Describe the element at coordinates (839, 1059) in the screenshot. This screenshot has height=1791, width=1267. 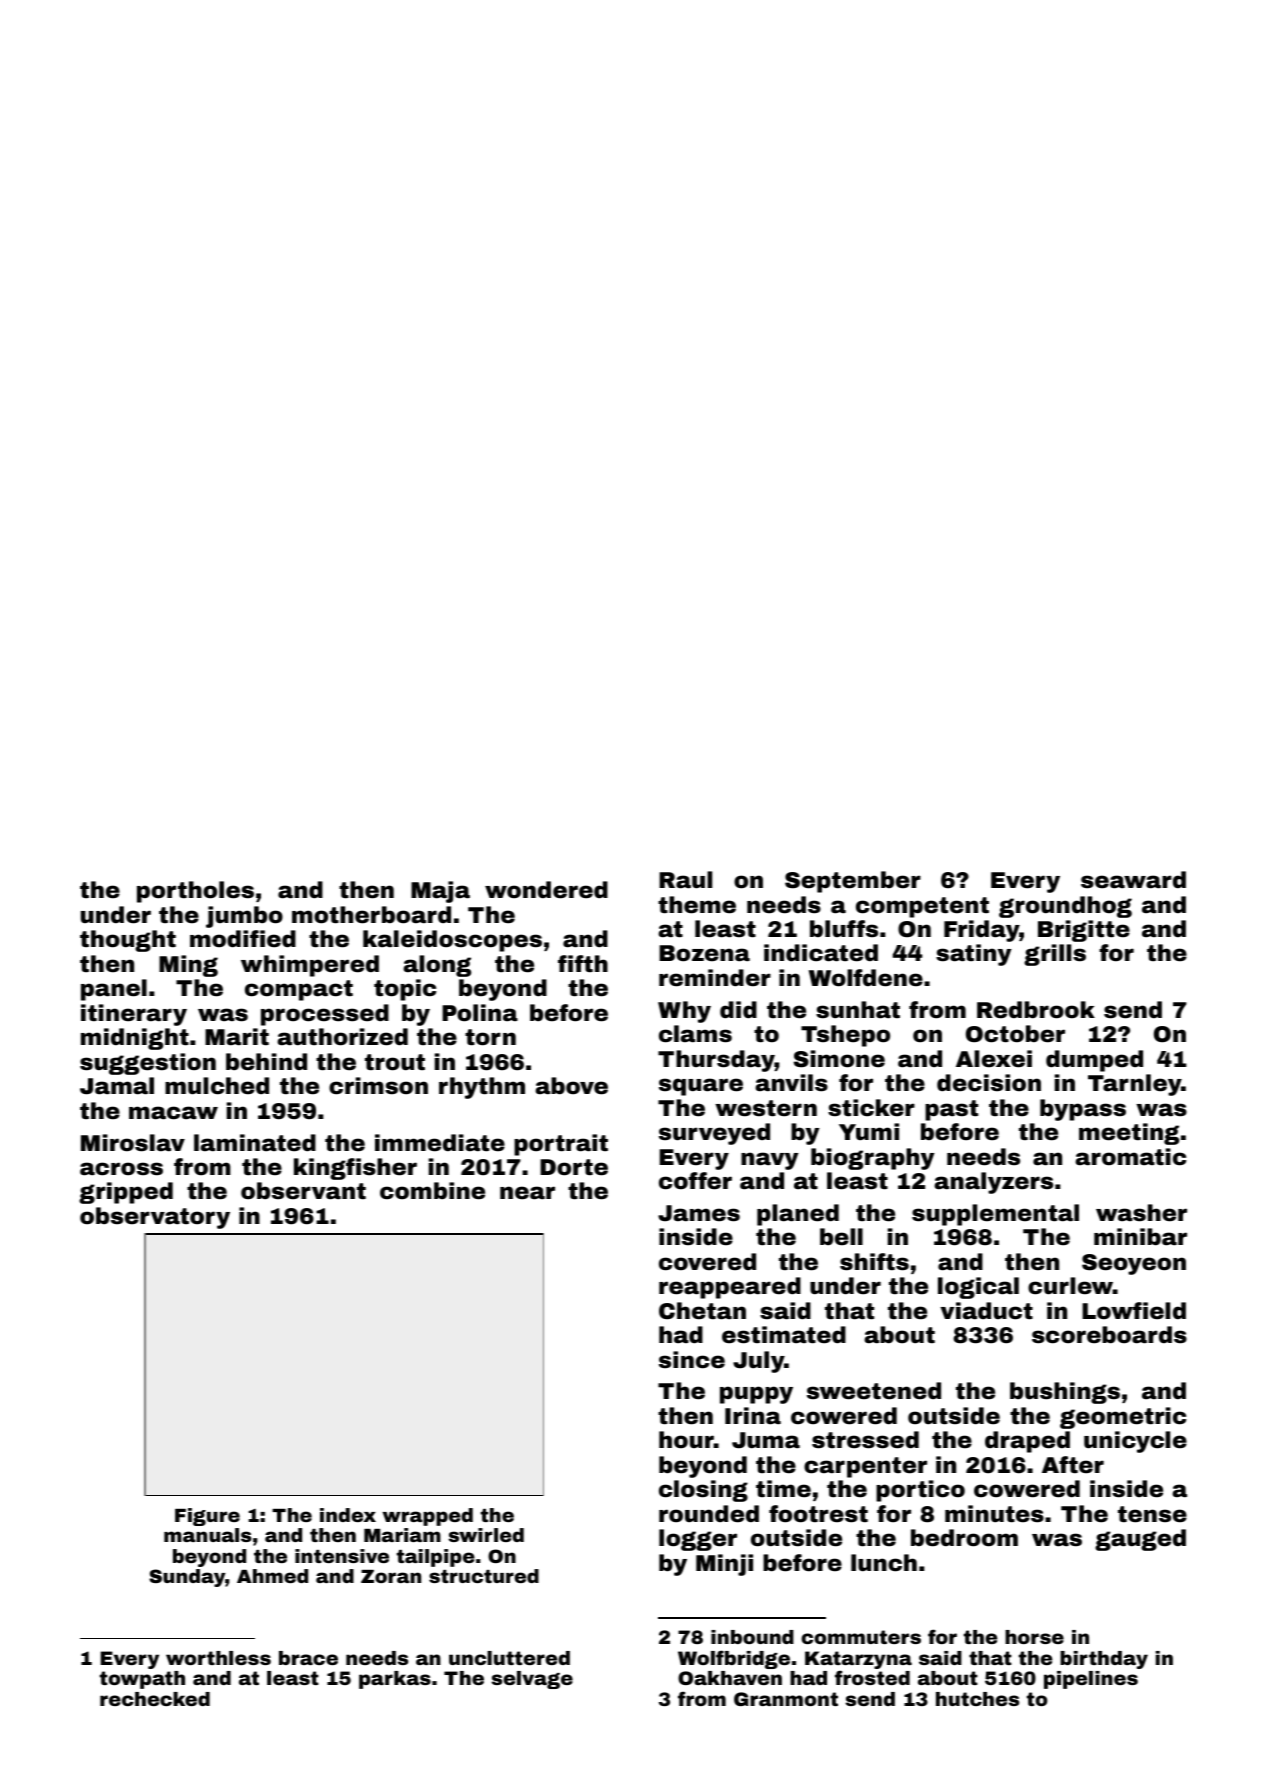
I see `Simone` at that location.
